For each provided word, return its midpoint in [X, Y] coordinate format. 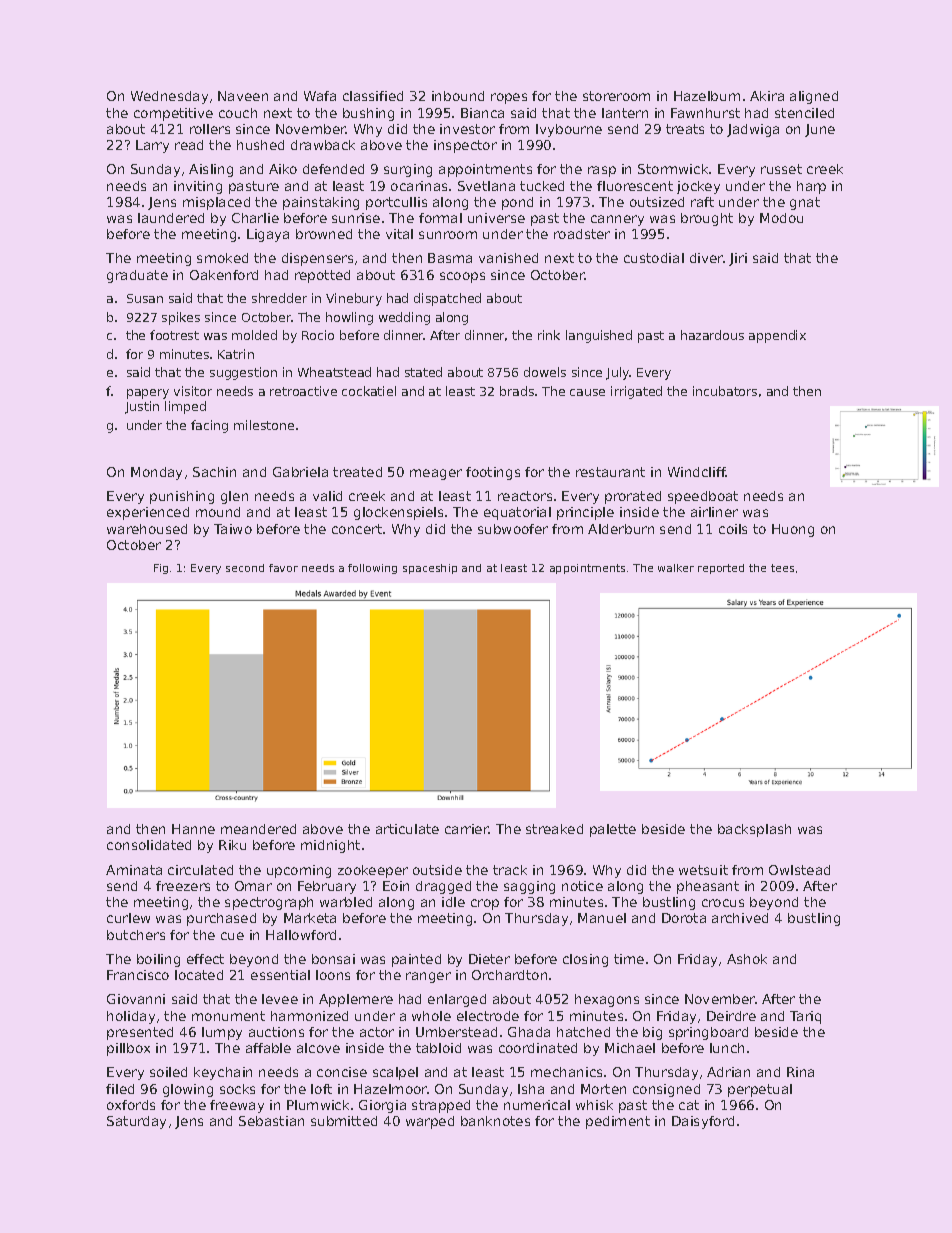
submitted [344, 1121]
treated [357, 472]
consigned [666, 1090]
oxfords [131, 1105]
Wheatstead [334, 372]
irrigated [636, 392]
